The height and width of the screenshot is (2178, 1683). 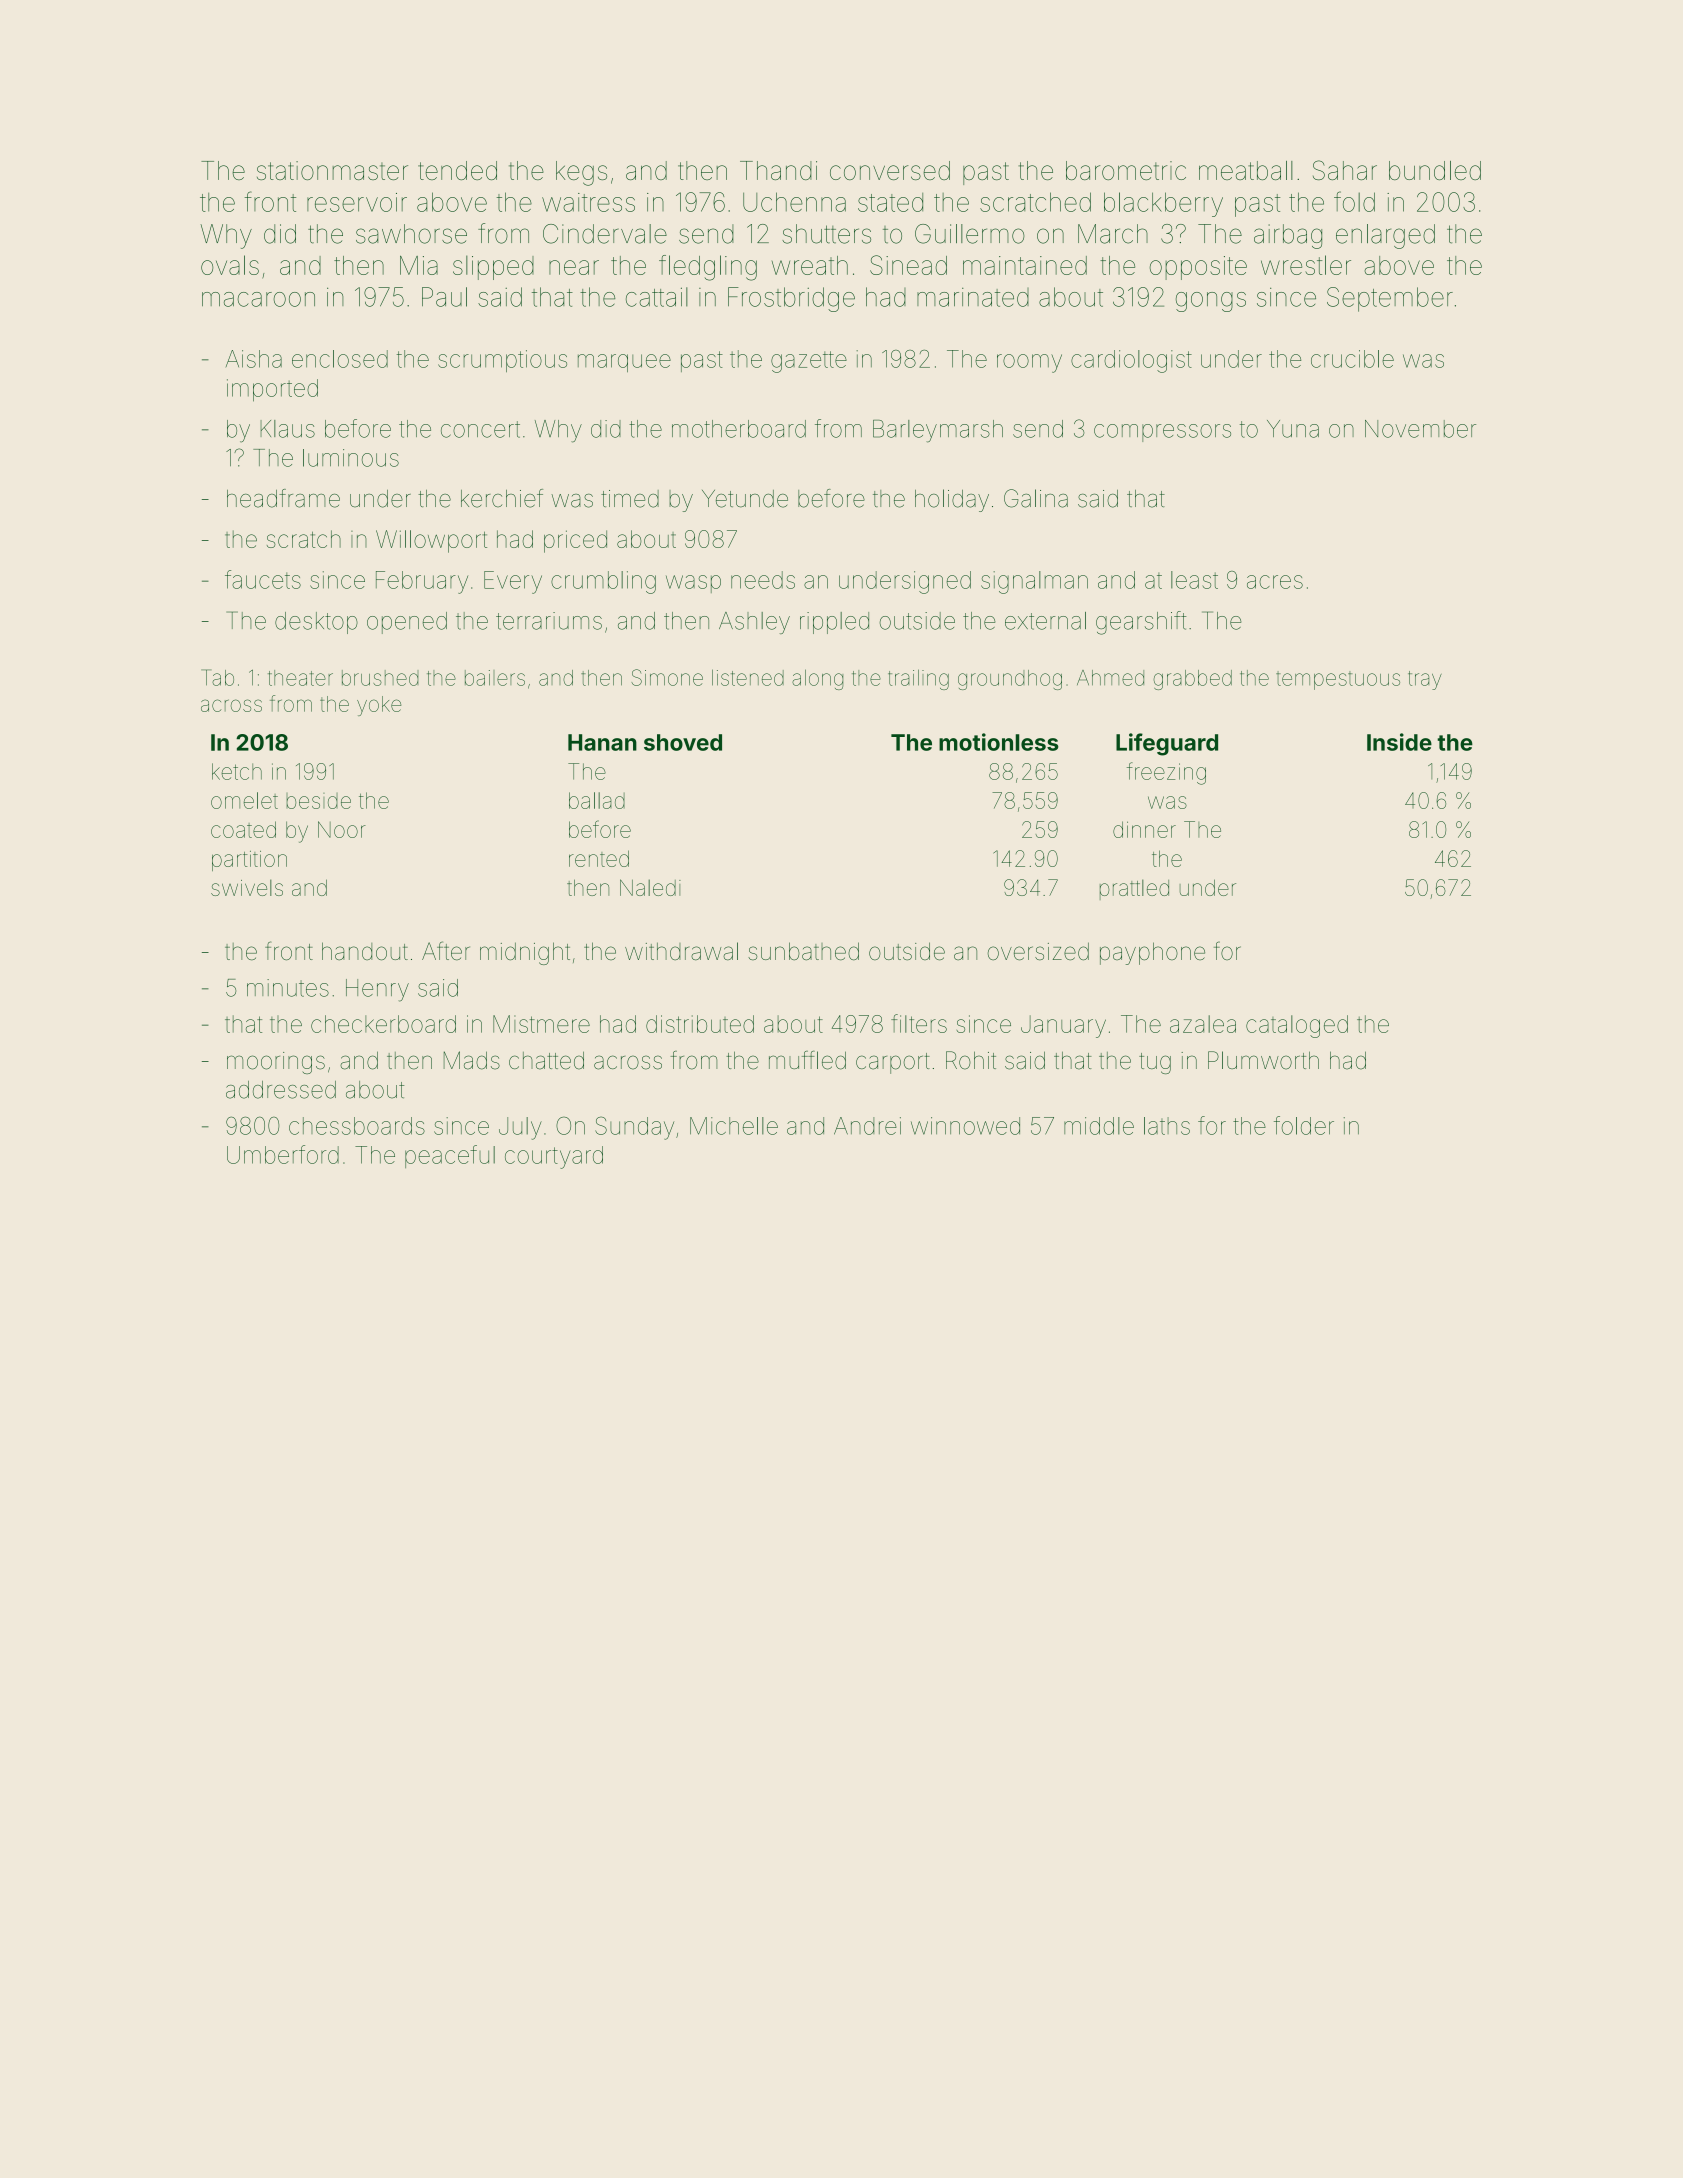 I want to click on tended, so click(x=457, y=170).
